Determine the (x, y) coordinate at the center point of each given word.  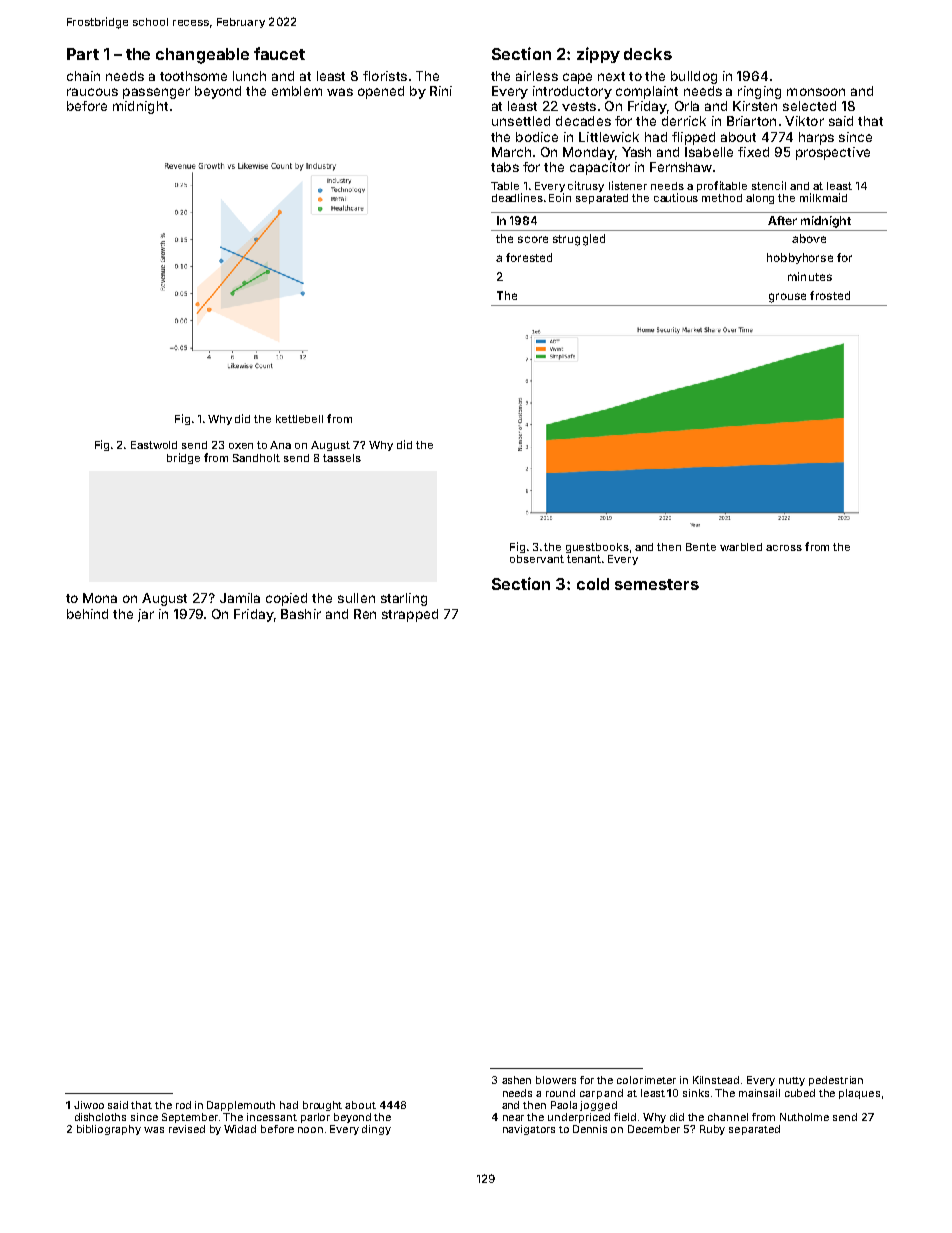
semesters (657, 584)
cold (593, 584)
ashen (516, 1080)
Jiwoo (89, 1105)
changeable (202, 56)
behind (87, 614)
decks (648, 54)
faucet (279, 53)
